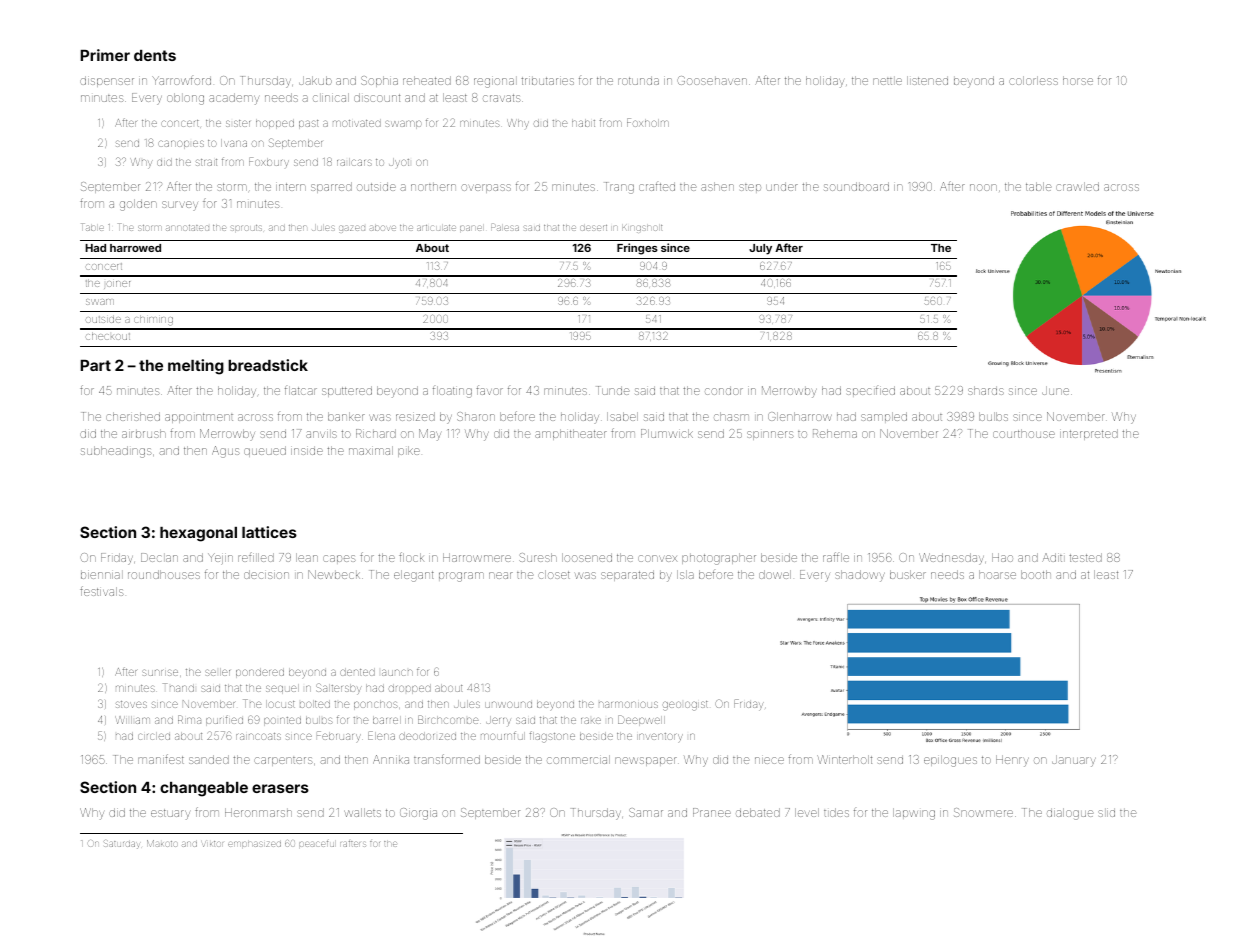  I want to click on condor, so click(724, 390).
